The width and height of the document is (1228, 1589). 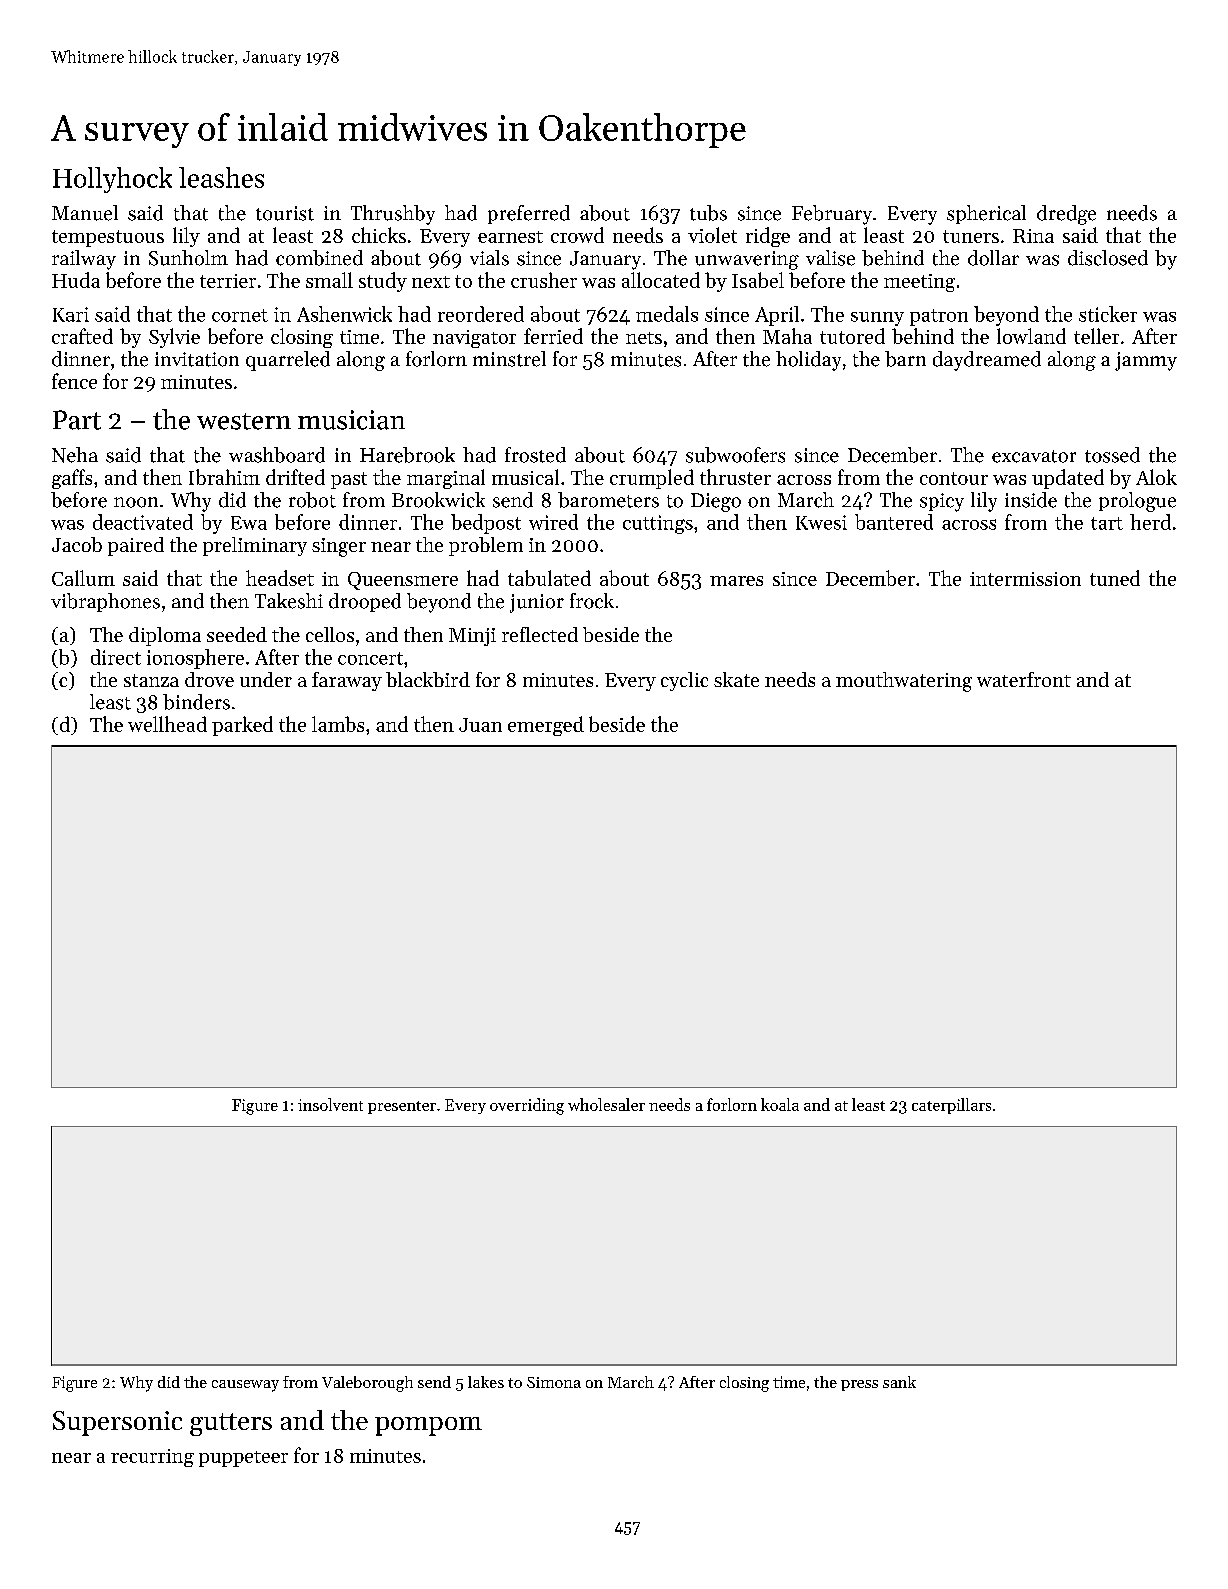 I want to click on insolvent, so click(x=330, y=1104).
